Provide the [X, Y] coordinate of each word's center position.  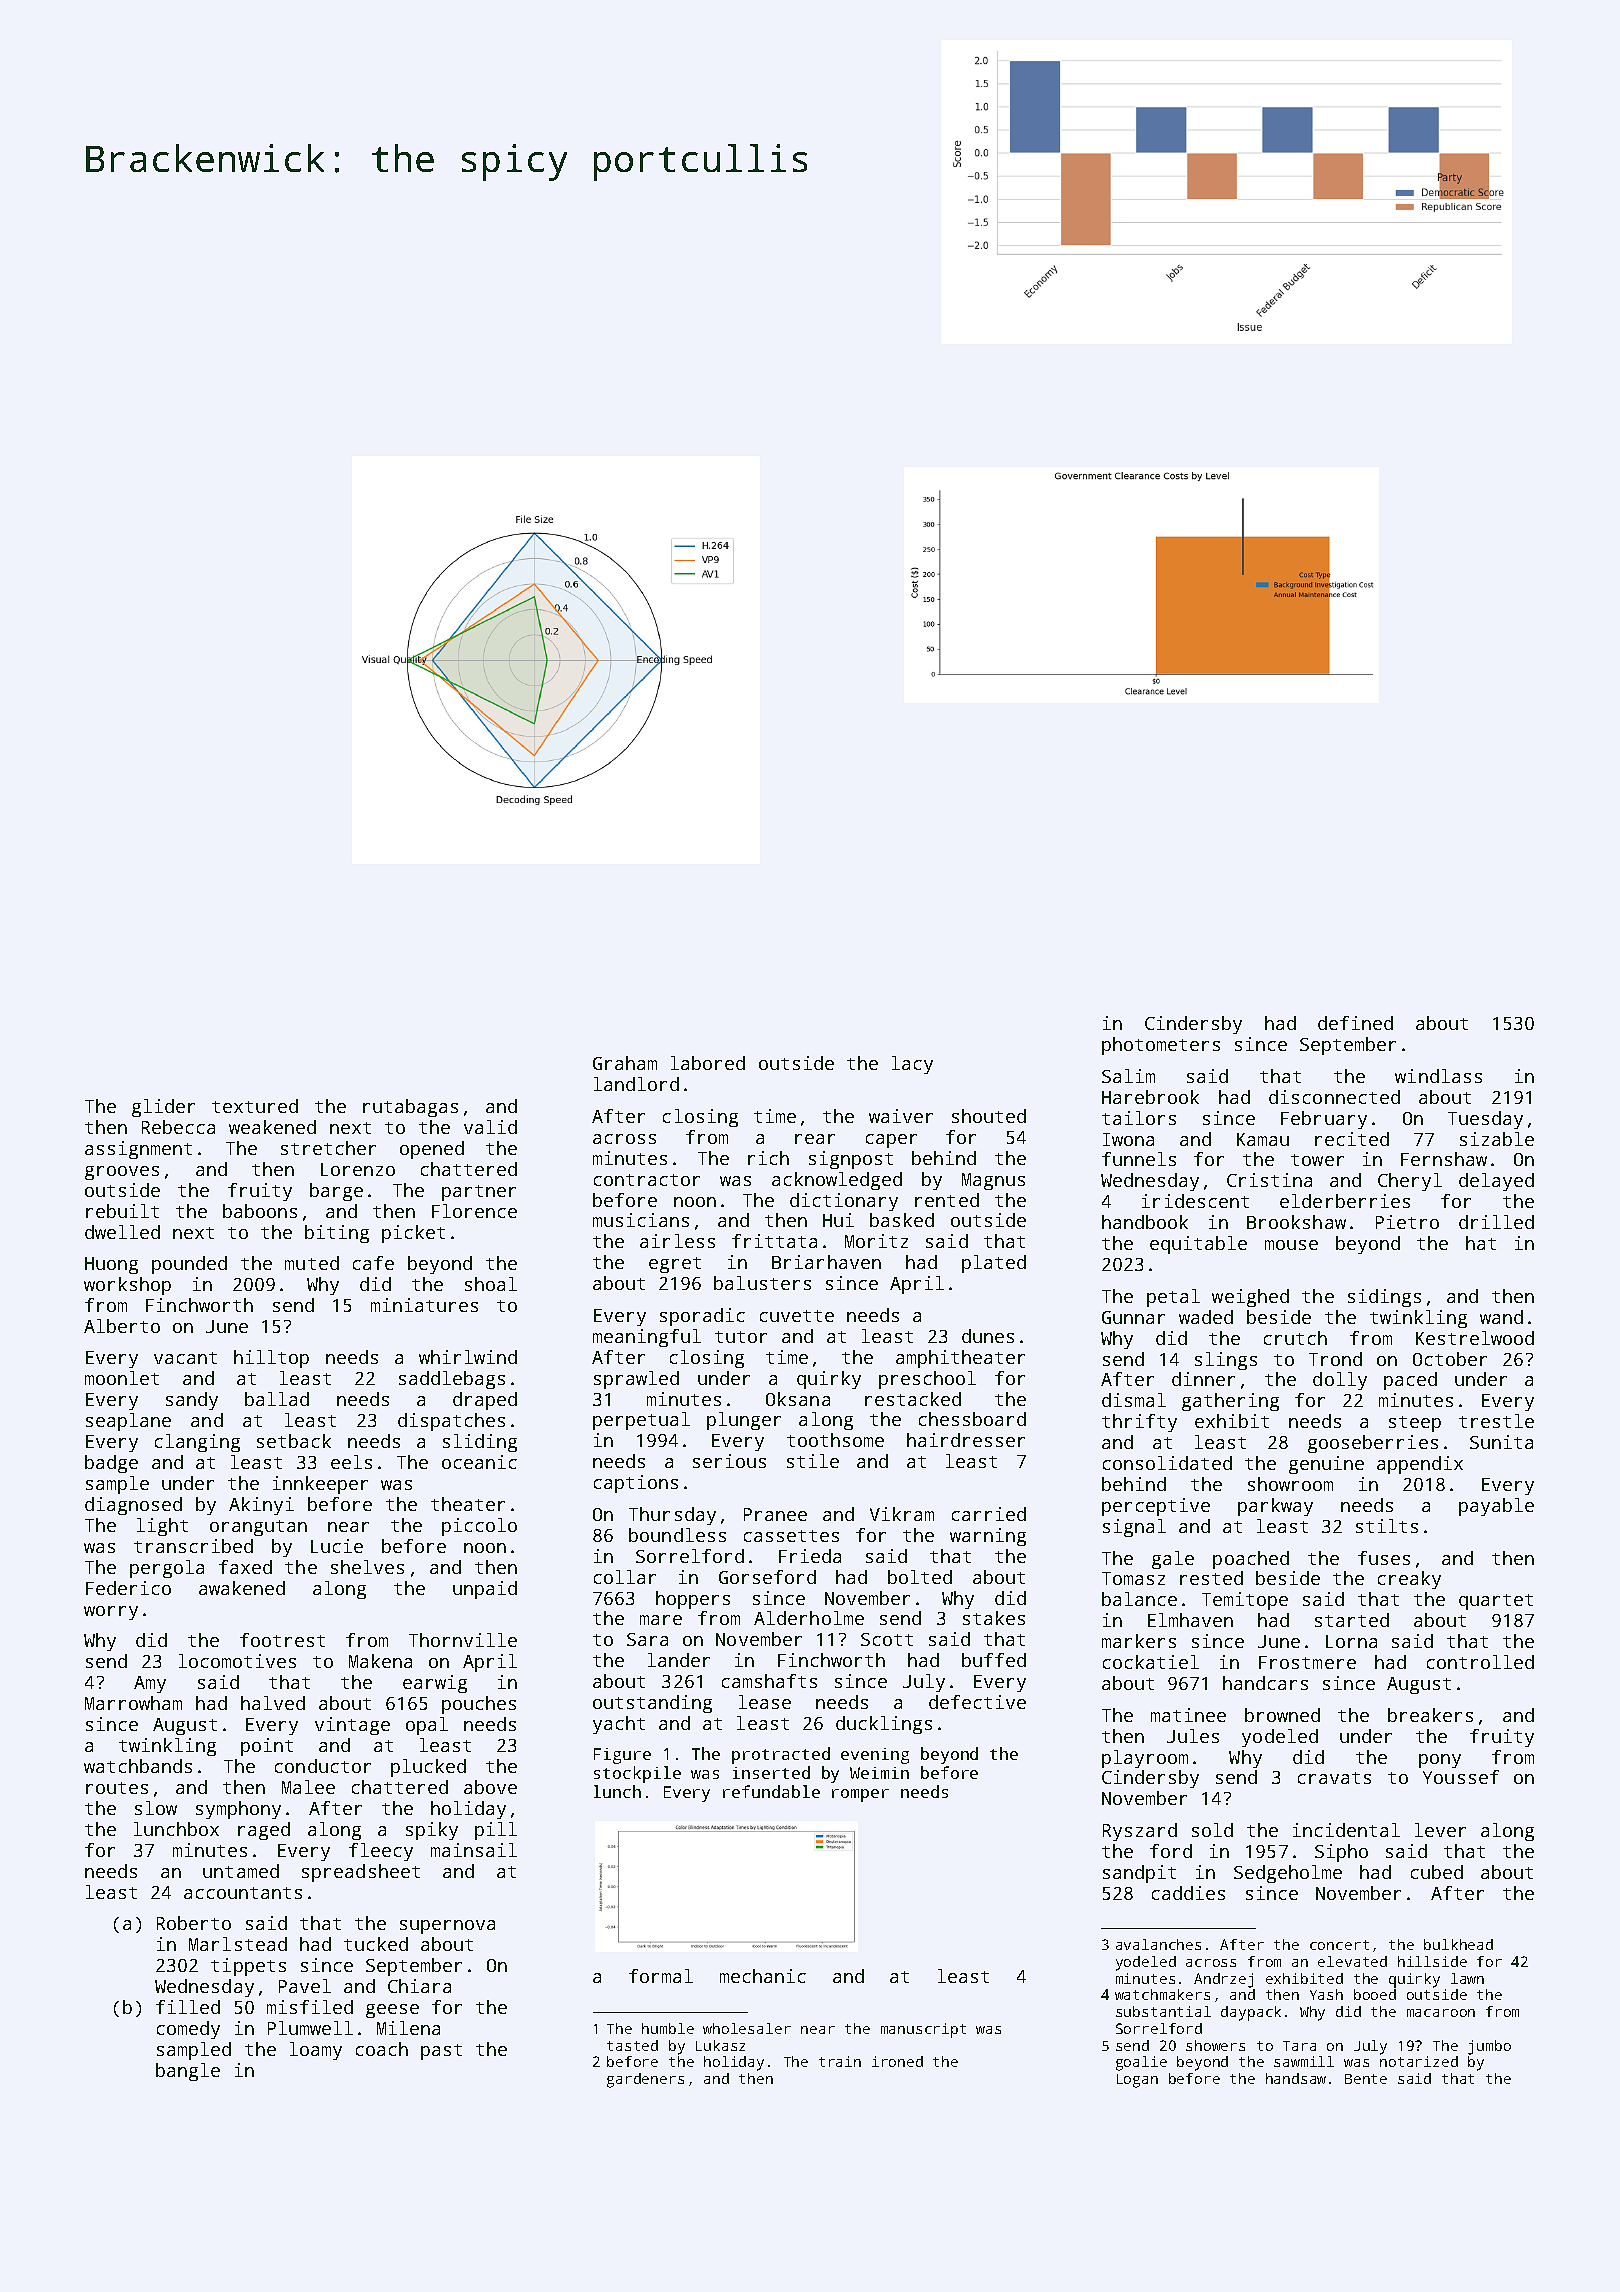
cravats [1334, 1778]
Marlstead [238, 1944]
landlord [636, 1084]
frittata [774, 1241]
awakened [242, 1588]
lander [679, 1660]
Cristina [1269, 1180]
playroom [1145, 1759]
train [840, 2061]
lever [1440, 1830]
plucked [428, 1768]
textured [255, 1106]
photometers [1161, 1046]
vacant [185, 1358]
